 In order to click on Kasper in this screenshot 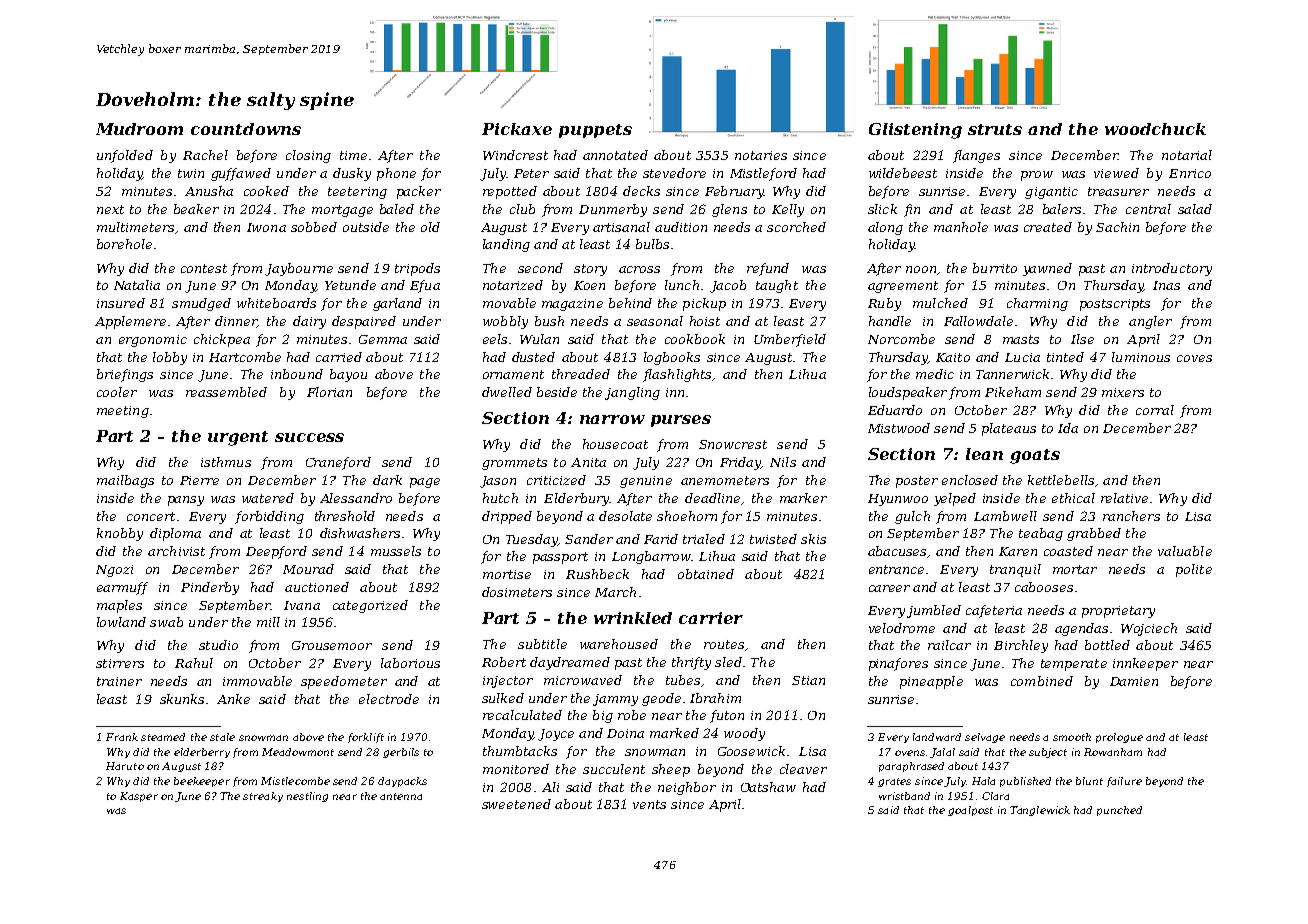, I will do `click(139, 797)`.
